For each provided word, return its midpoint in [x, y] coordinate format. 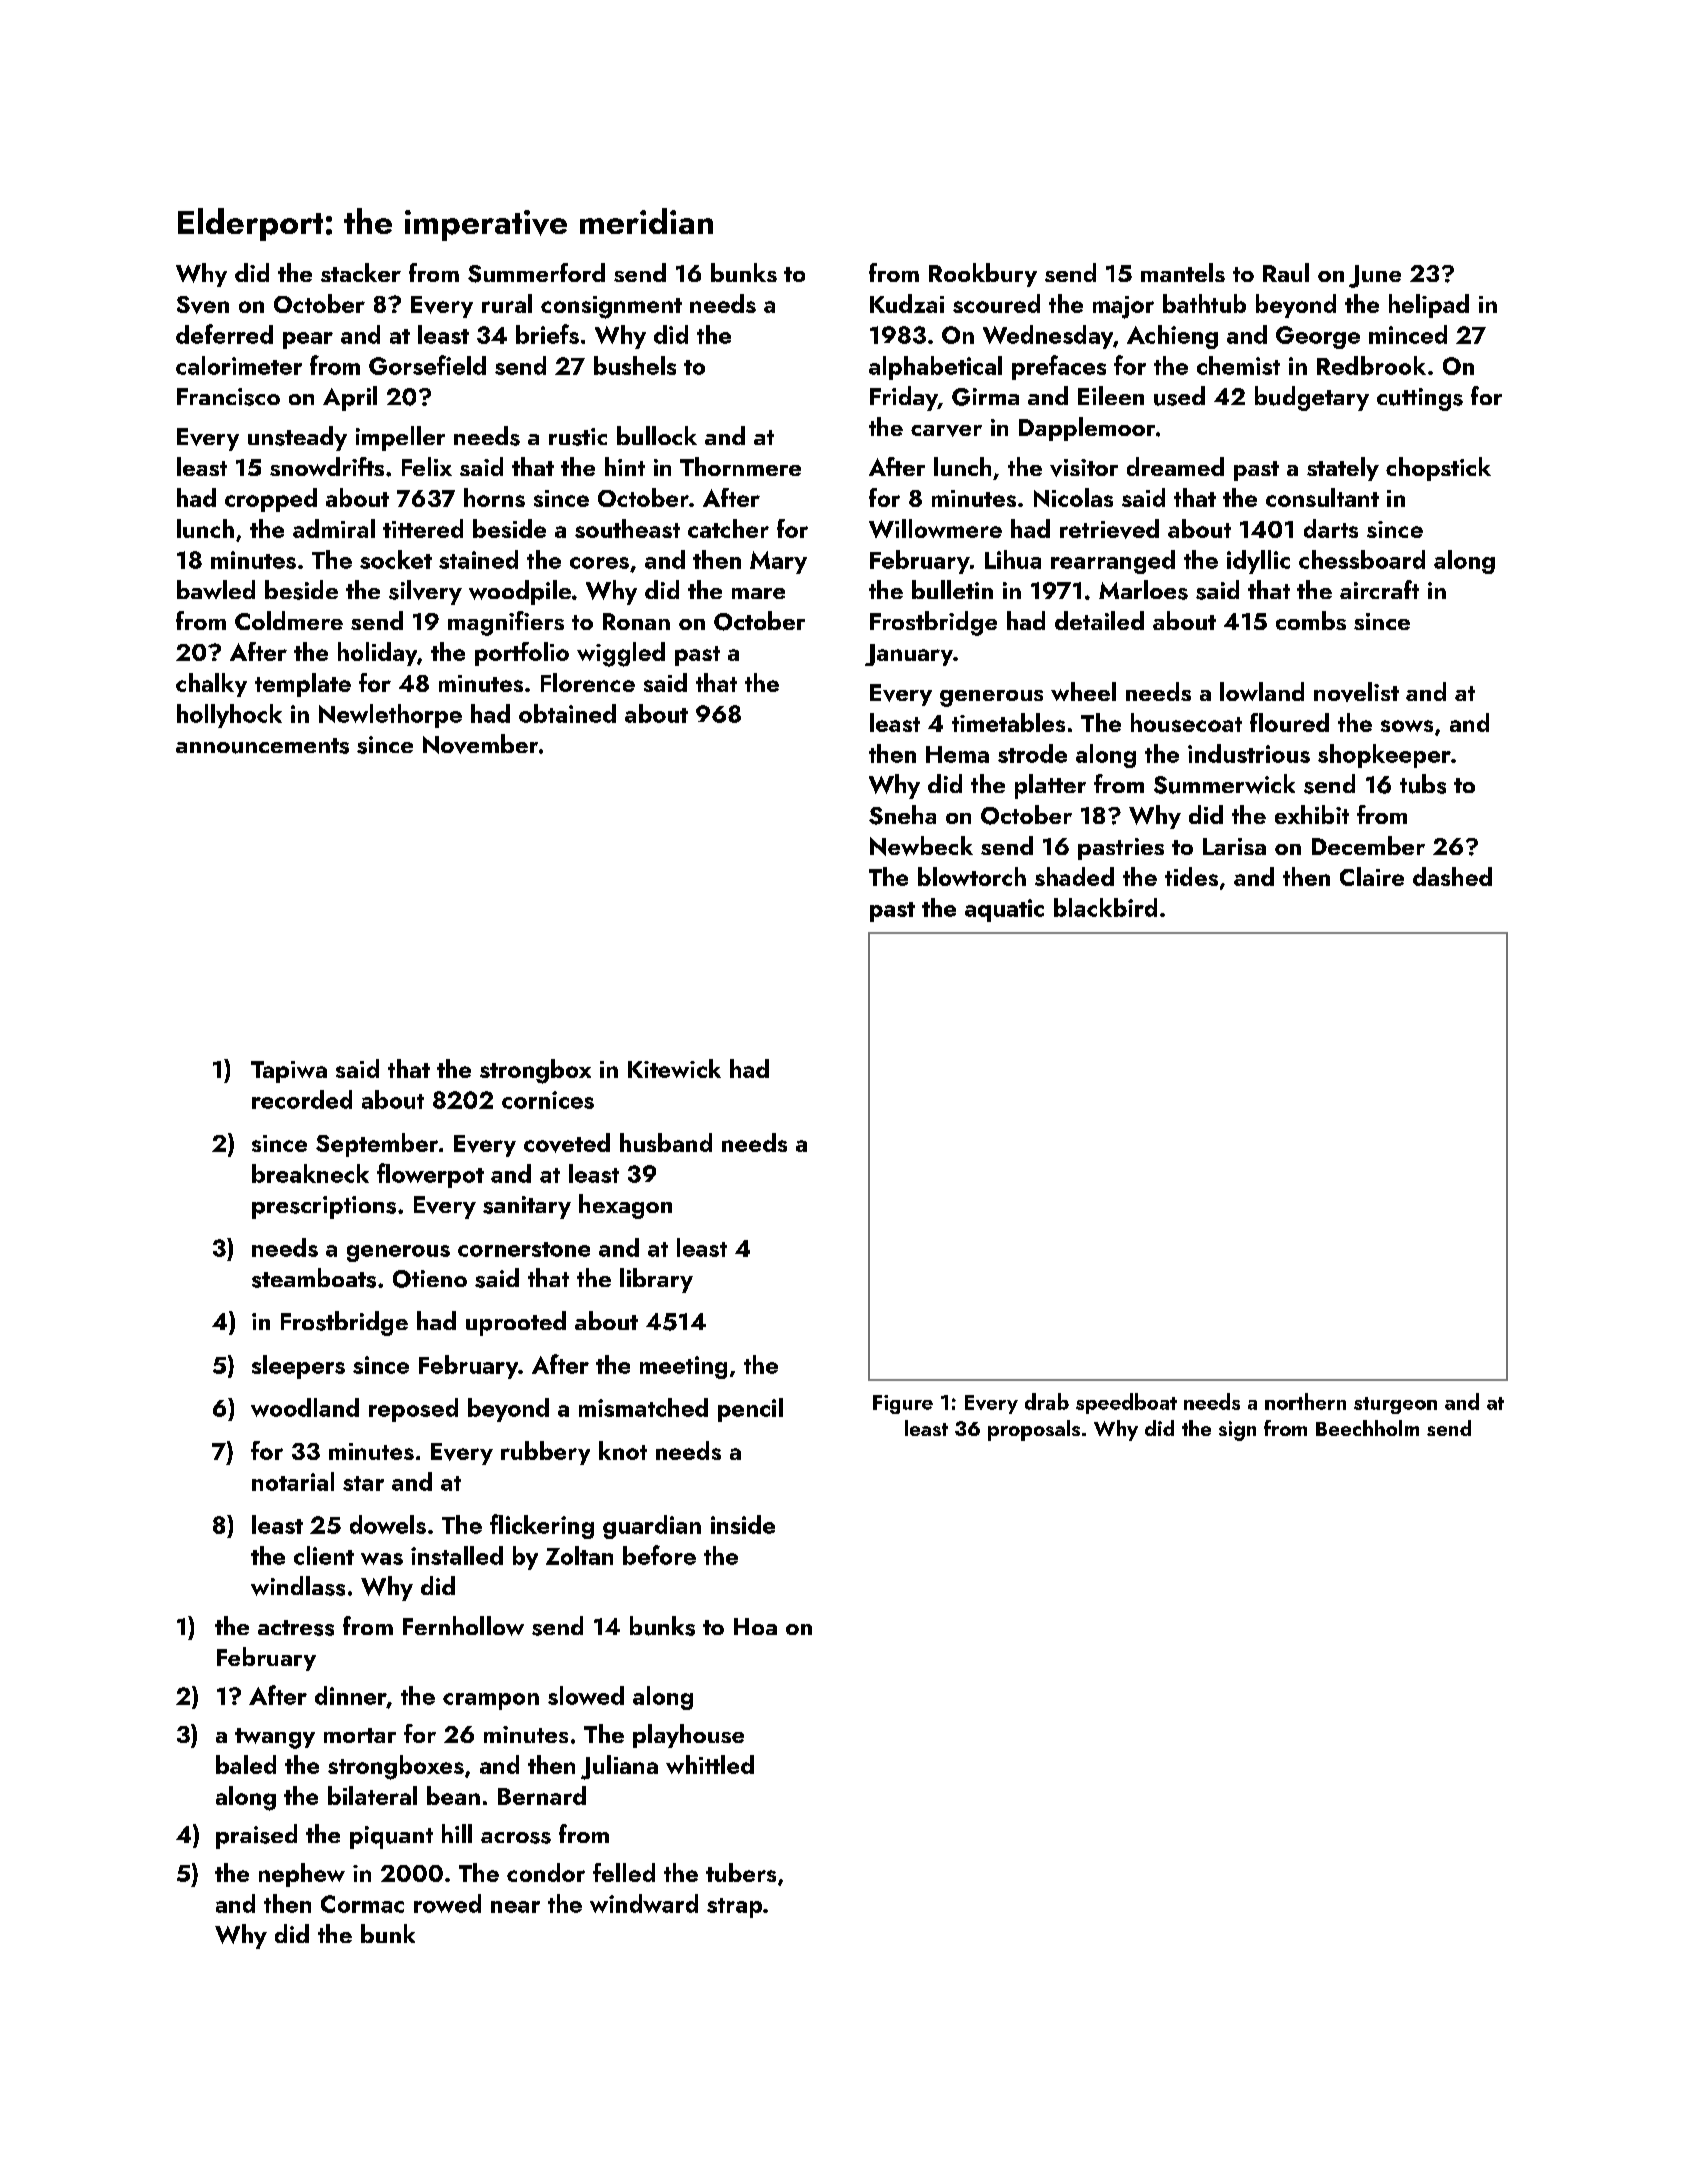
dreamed [1175, 466]
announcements [262, 746]
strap [734, 1908]
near [515, 1907]
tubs [1423, 784]
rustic [578, 437]
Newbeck [921, 846]
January [909, 655]
